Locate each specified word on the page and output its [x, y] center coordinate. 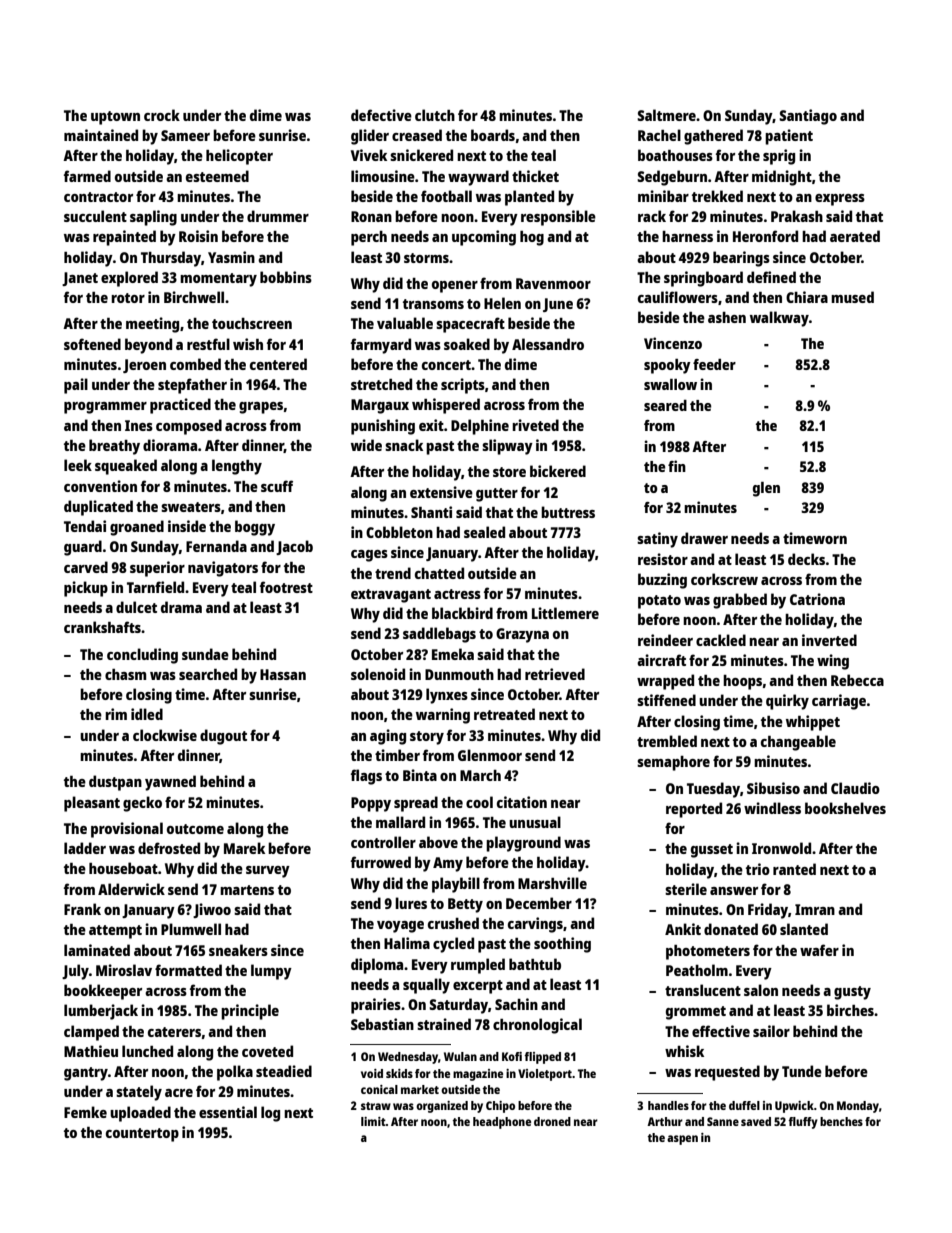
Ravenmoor [553, 283]
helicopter [239, 157]
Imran [815, 909]
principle [250, 1012]
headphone [502, 1123]
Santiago [808, 117]
